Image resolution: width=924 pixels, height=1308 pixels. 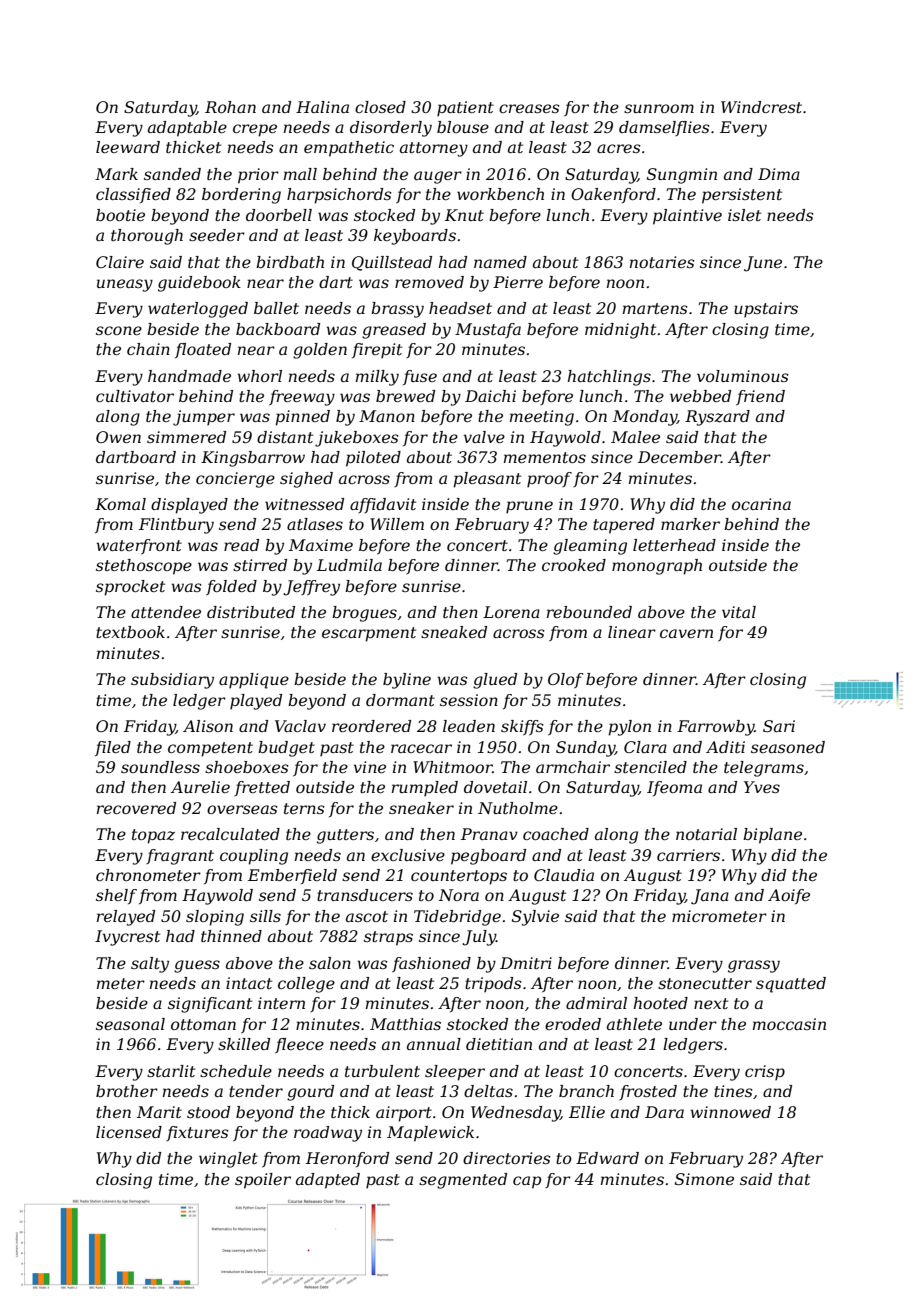 What do you see at coordinates (421, 808) in the document?
I see `sneaker` at bounding box center [421, 808].
